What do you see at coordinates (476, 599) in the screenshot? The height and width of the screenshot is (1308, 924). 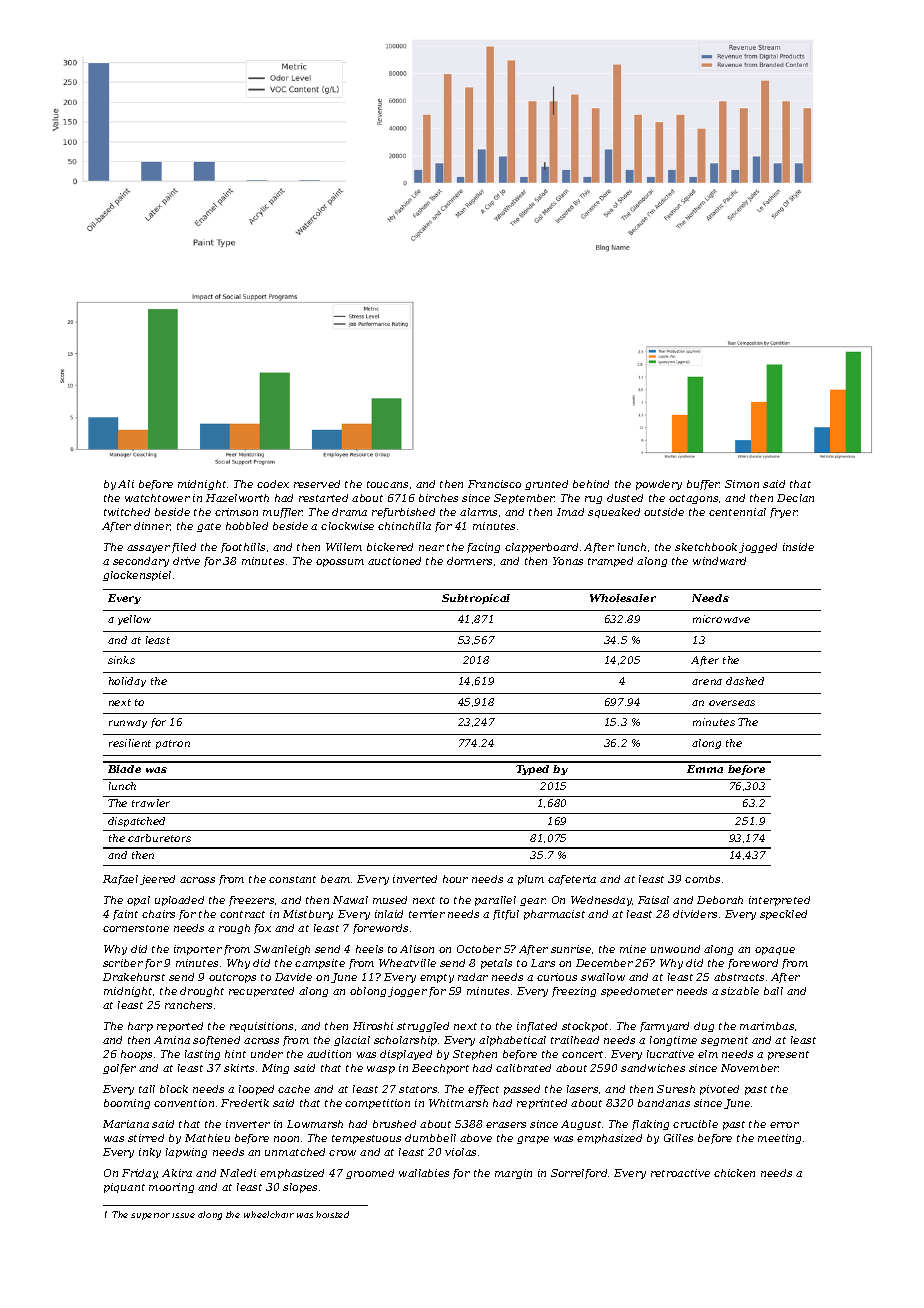 I see `Subtropical` at bounding box center [476, 599].
